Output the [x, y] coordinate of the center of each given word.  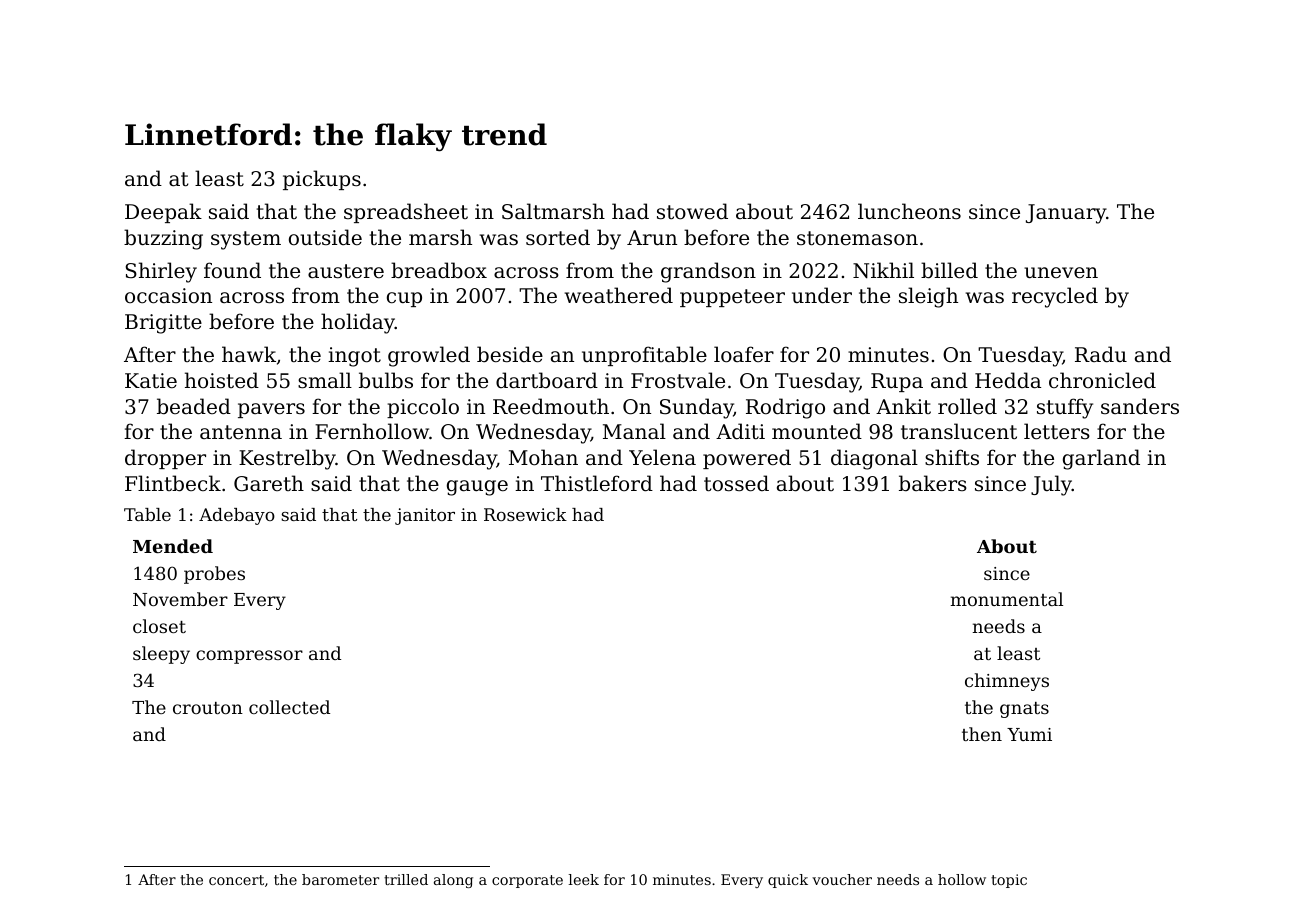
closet [159, 626]
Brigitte [163, 324]
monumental [1007, 599]
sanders [1140, 406]
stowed [692, 211]
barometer [340, 879]
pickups [322, 180]
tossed [736, 483]
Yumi [1029, 734]
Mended [173, 546]
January [1066, 214]
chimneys [1007, 682]
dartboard [547, 380]
